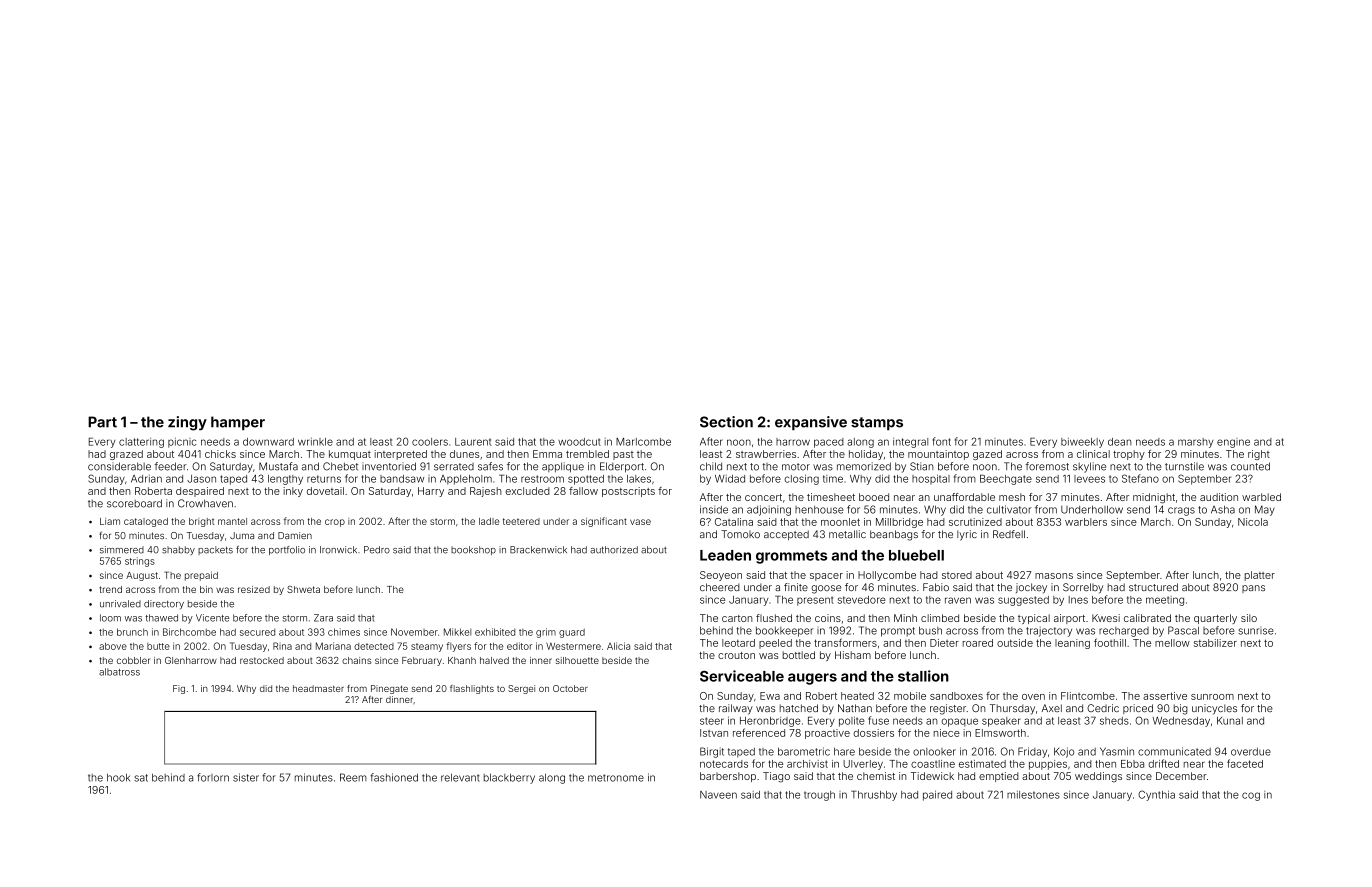 The width and height of the document is (1372, 887). What do you see at coordinates (720, 587) in the document?
I see `cheered` at bounding box center [720, 587].
